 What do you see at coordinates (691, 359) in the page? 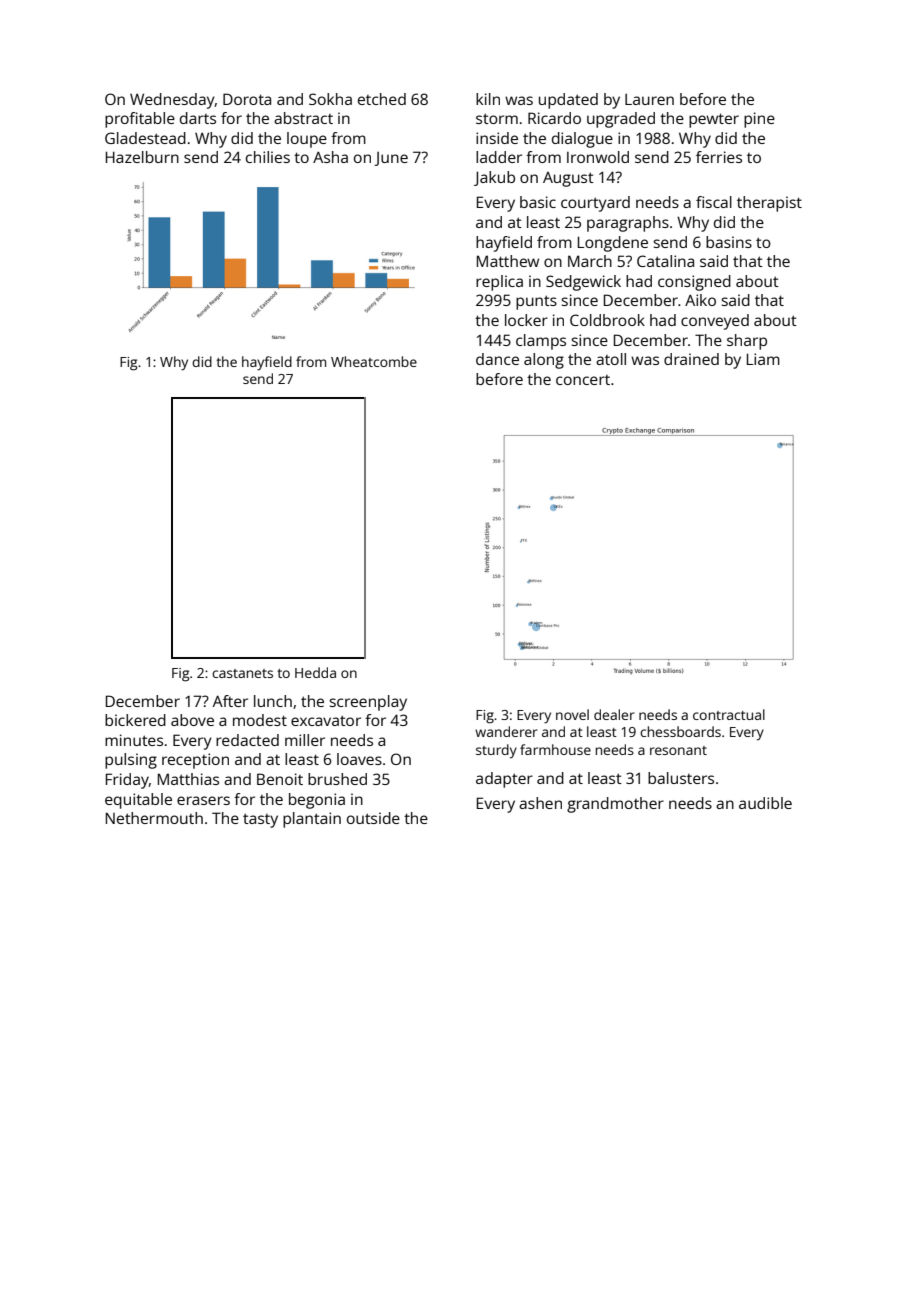
I see `drained` at bounding box center [691, 359].
